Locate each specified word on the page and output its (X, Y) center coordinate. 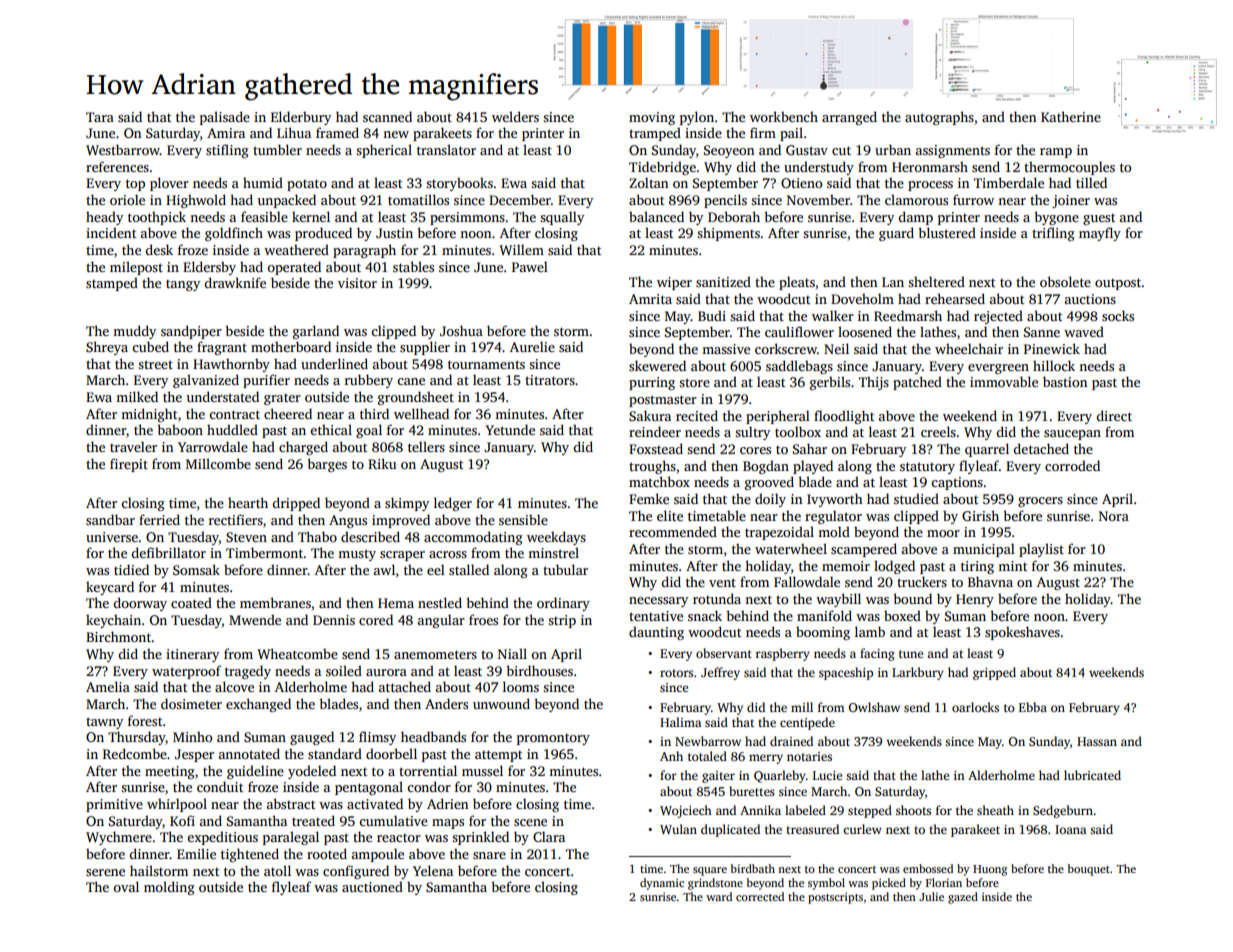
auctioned (372, 886)
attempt (498, 756)
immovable (1004, 381)
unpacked (287, 201)
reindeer (655, 431)
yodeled (312, 772)
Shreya (107, 348)
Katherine (1071, 116)
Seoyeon (729, 151)
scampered (864, 550)
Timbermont (265, 552)
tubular (565, 569)
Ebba (1033, 707)
